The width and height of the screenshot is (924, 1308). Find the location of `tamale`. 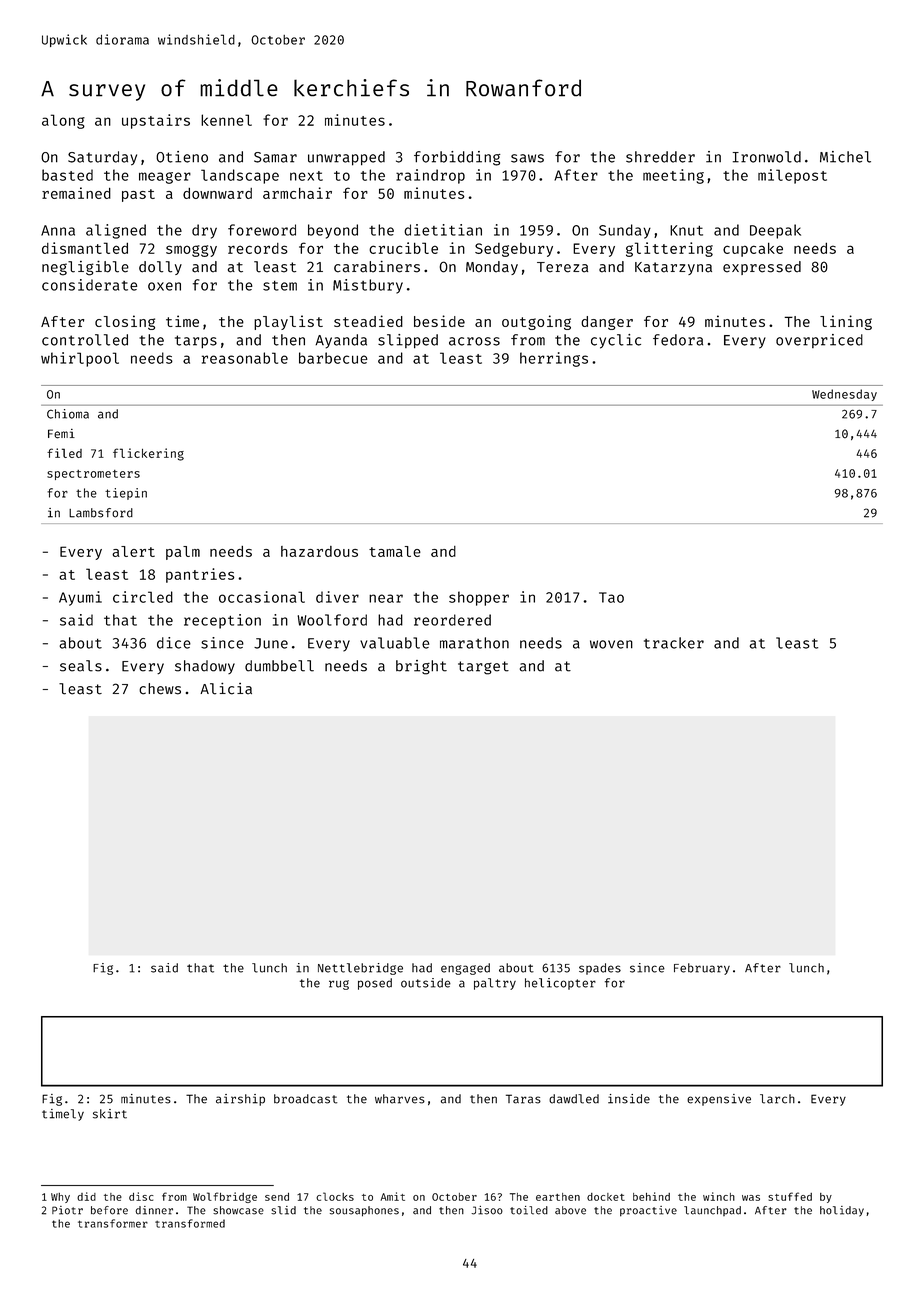

tamale is located at coordinates (395, 551).
